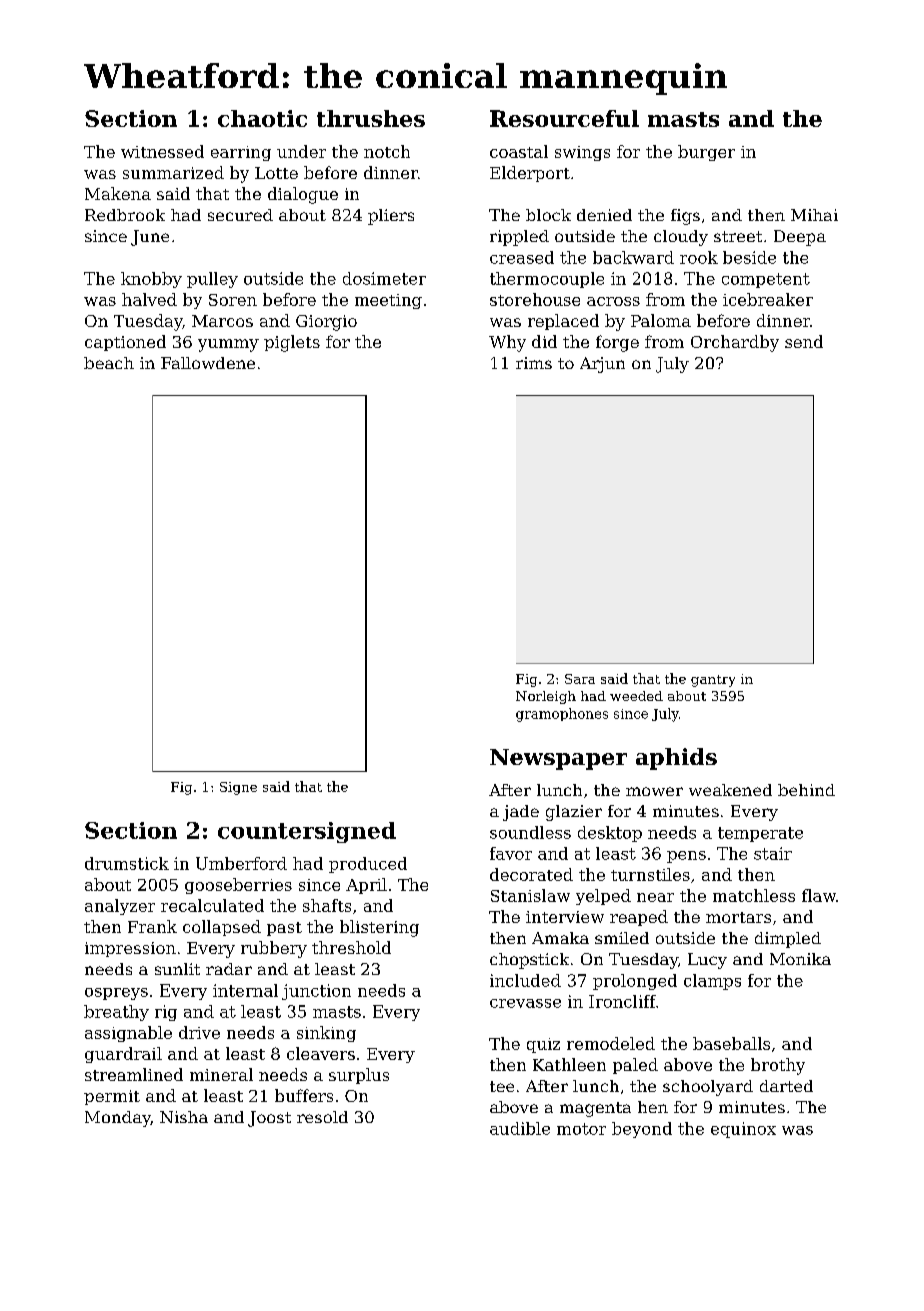 This screenshot has width=924, height=1311. Describe the element at coordinates (162, 151) in the screenshot. I see `witnessed` at that location.
